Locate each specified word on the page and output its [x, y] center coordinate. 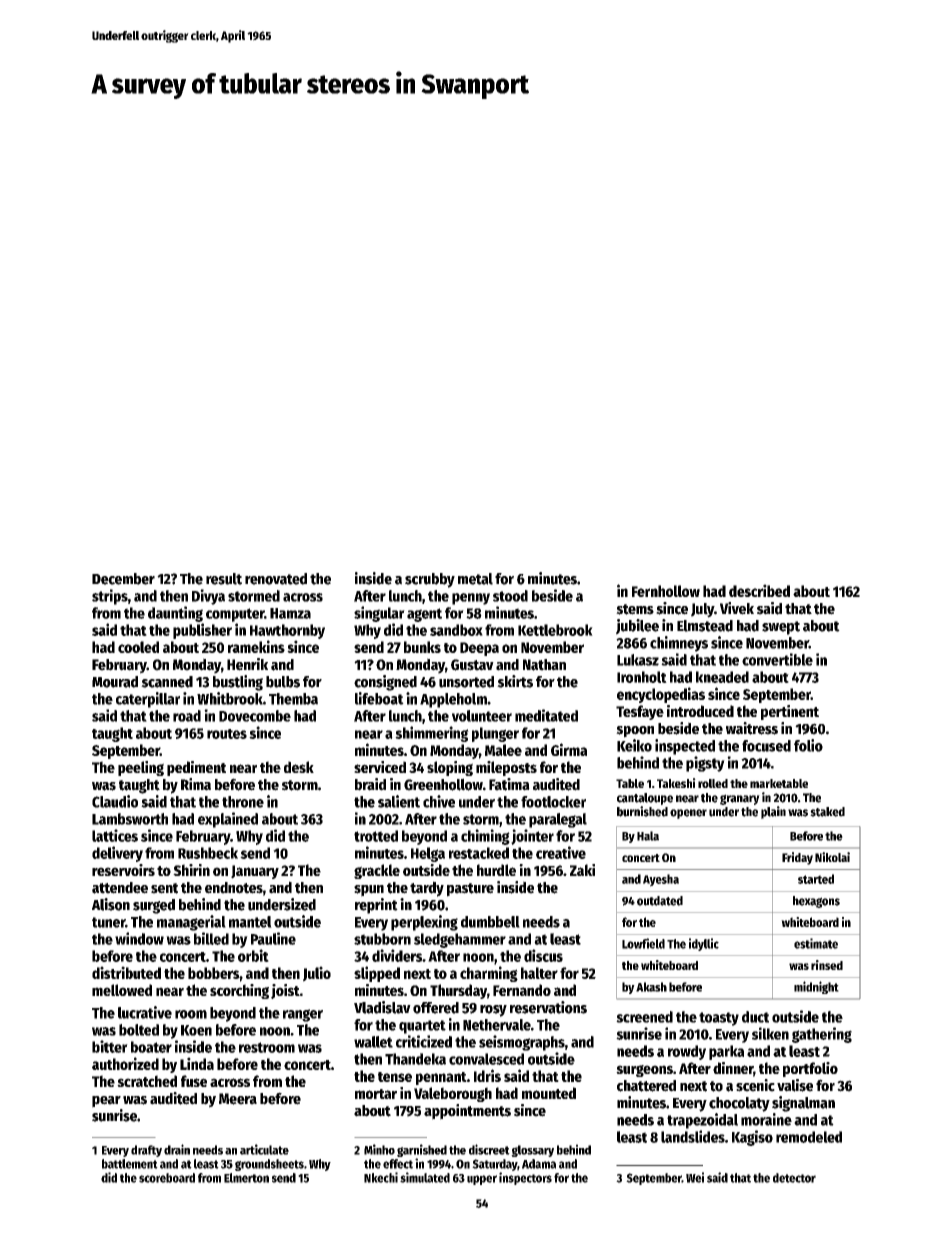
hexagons [816, 902]
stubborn [382, 939]
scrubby [430, 580]
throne [243, 802]
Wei [695, 1177]
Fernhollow [666, 591]
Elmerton [246, 1178]
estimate [816, 943]
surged [154, 906]
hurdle [496, 870]
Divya [208, 597]
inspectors [525, 1178]
